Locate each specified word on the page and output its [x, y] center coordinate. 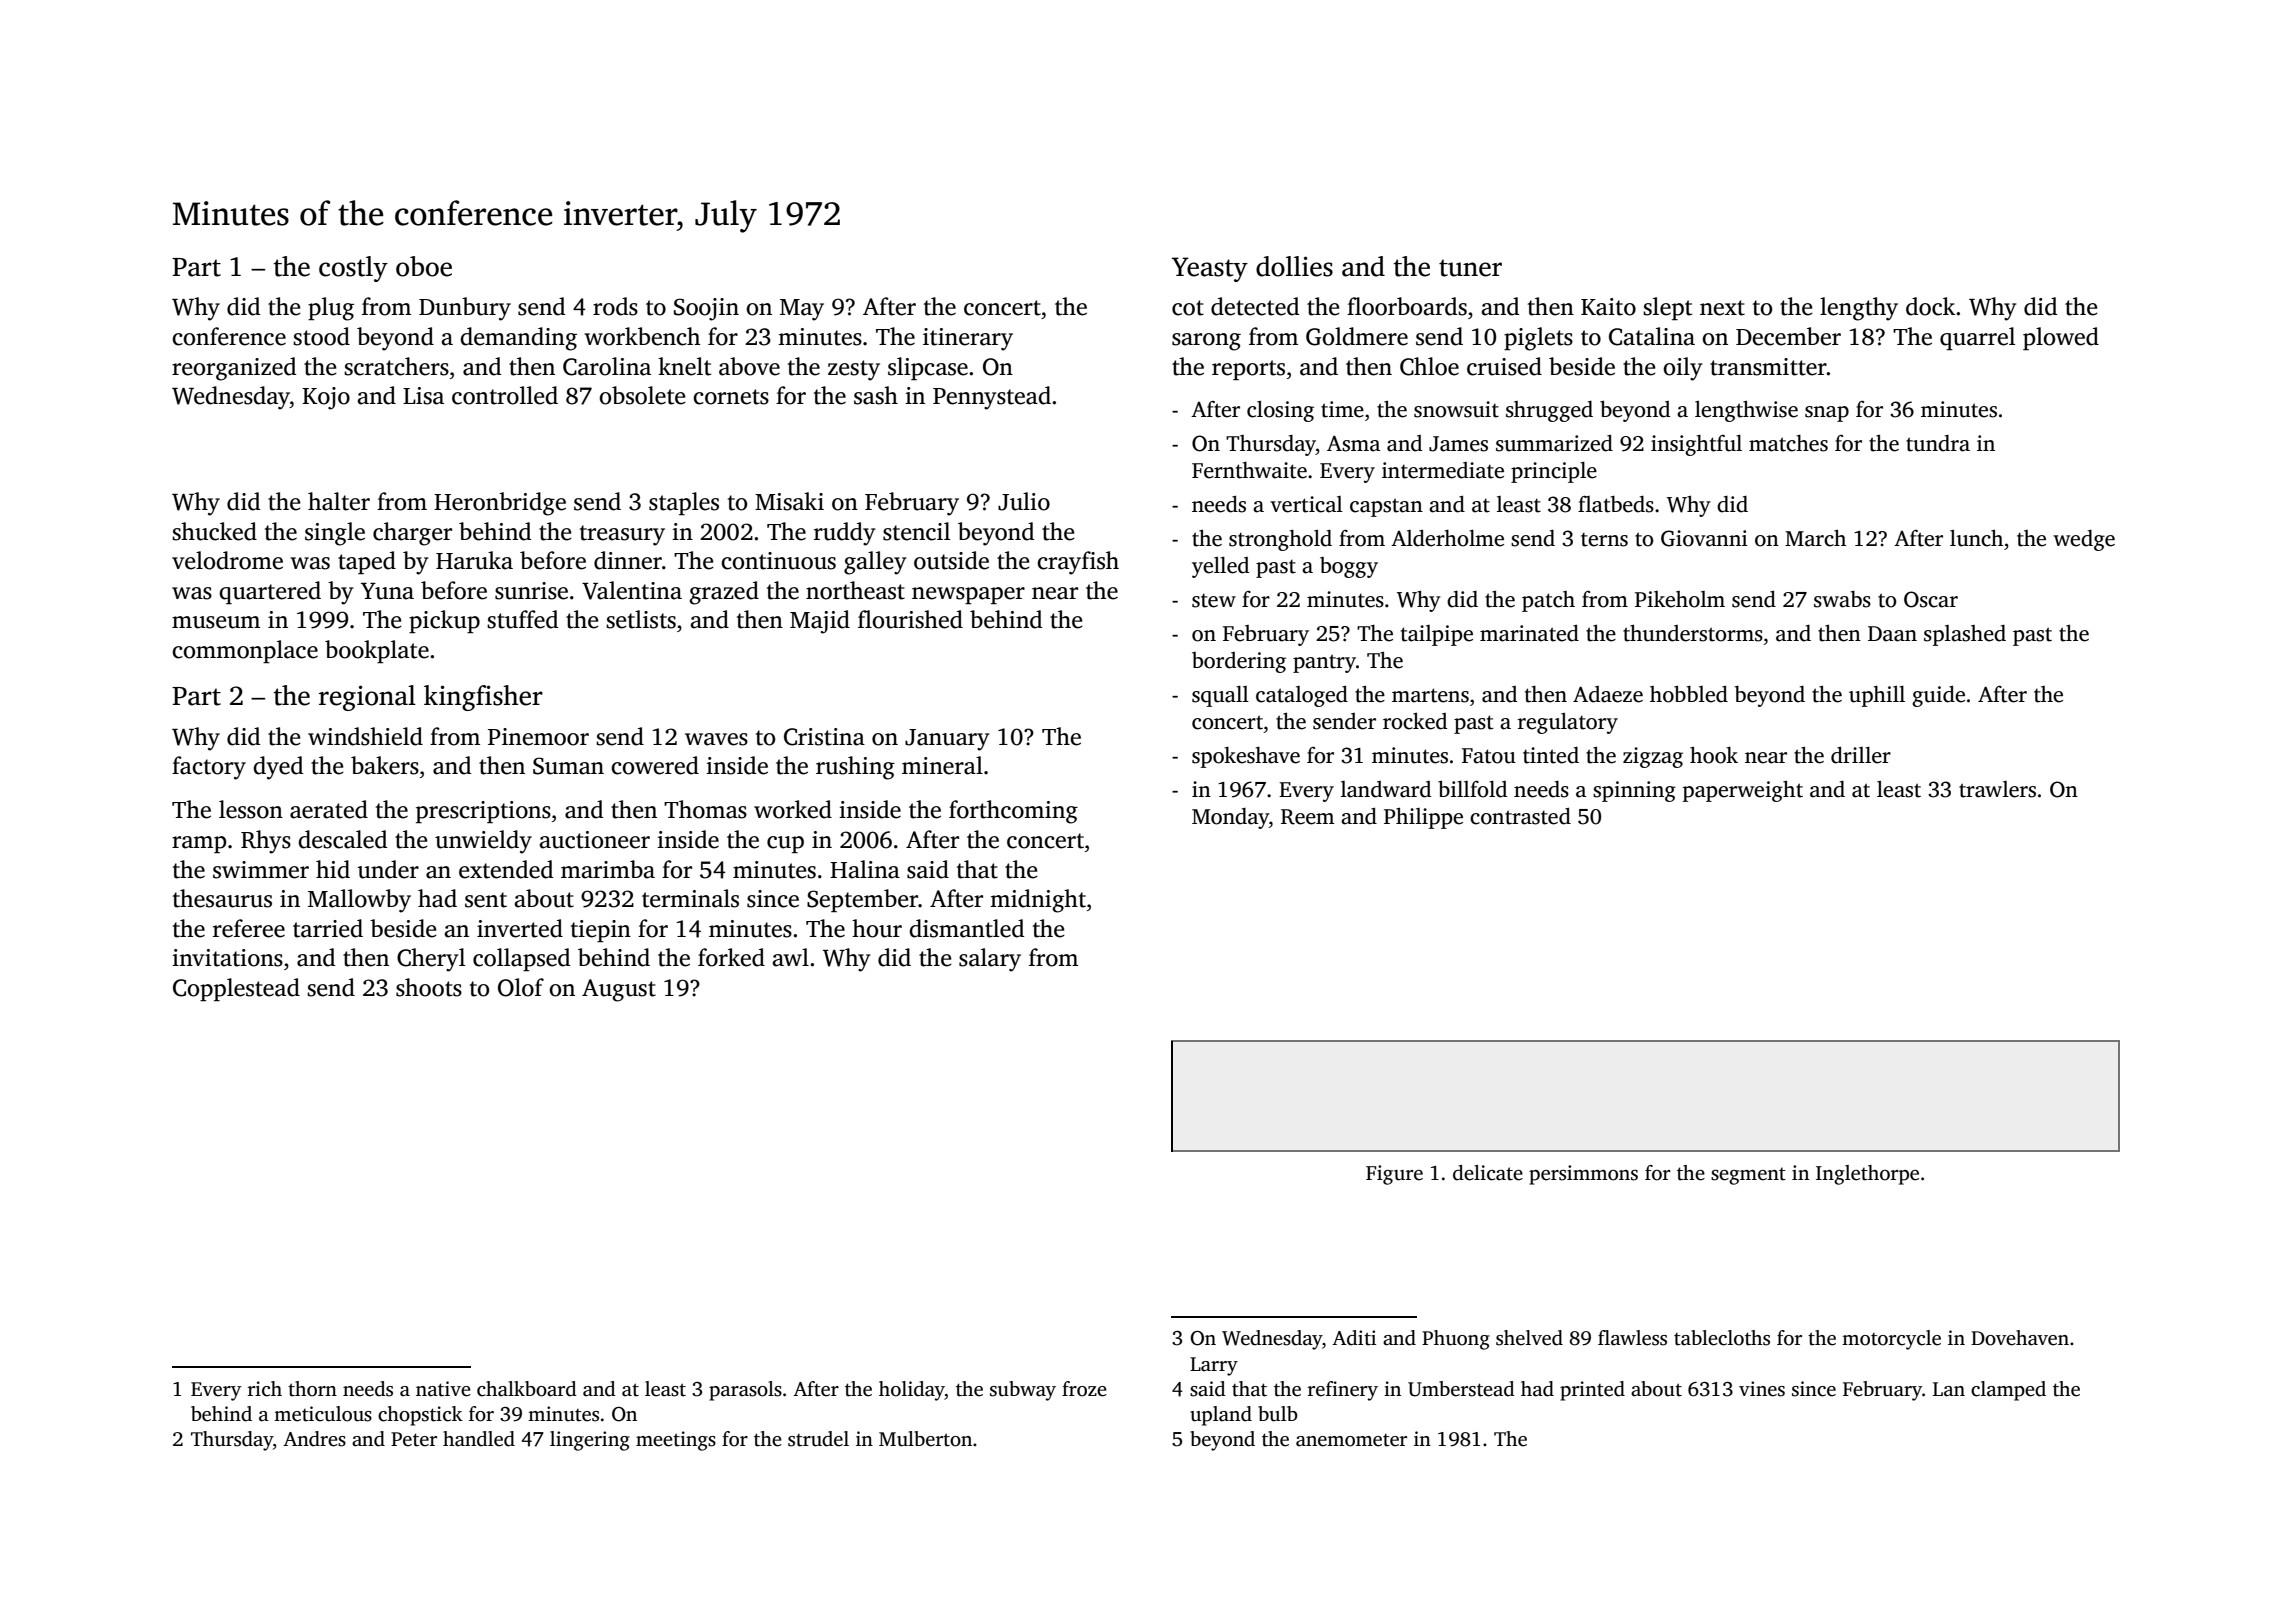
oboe [424, 266]
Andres [314, 1439]
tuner [1470, 268]
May [802, 310]
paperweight [1743, 791]
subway [1023, 1391]
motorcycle [1891, 1340]
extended [506, 869]
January [947, 740]
